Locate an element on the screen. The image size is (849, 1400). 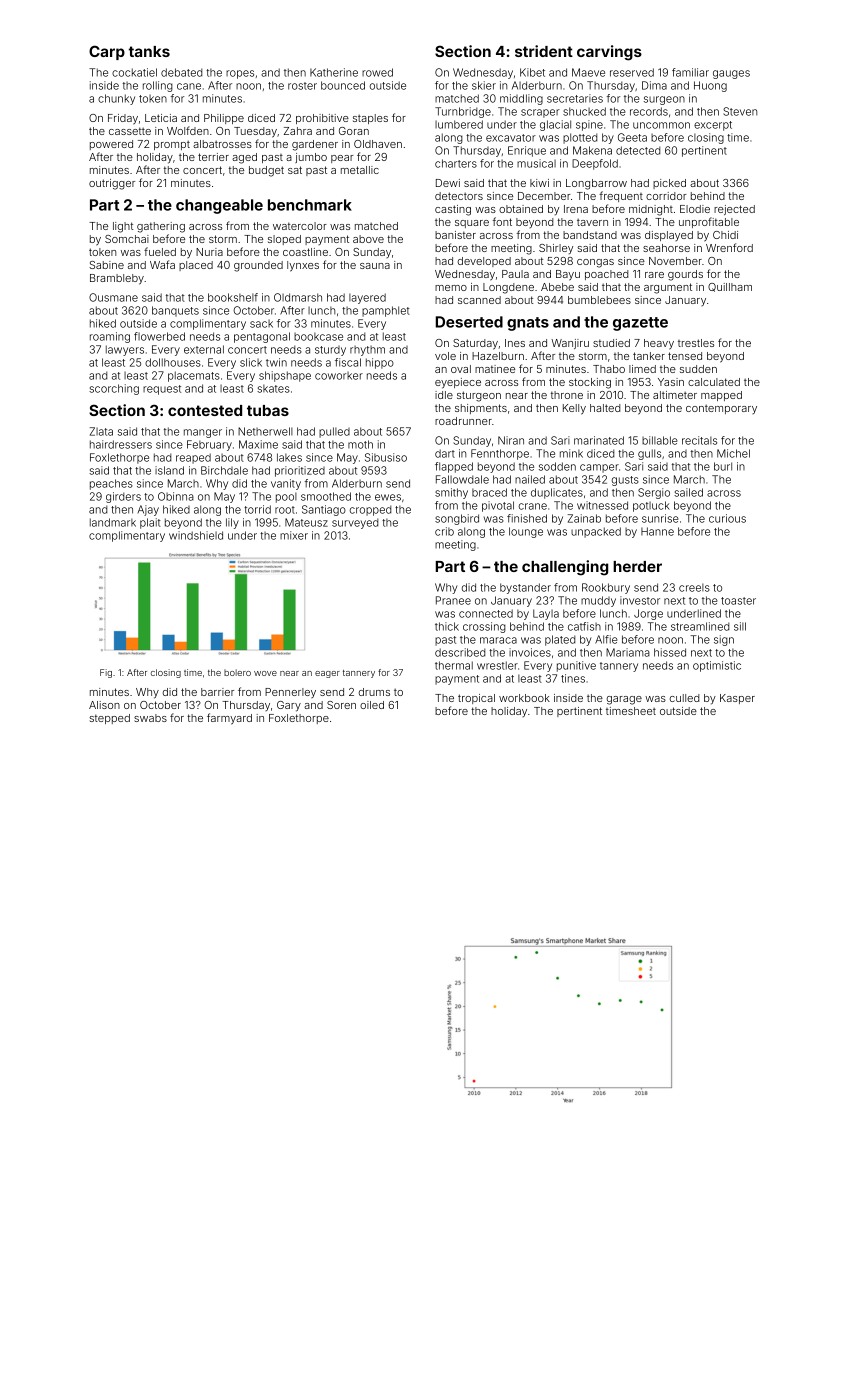
Kasper is located at coordinates (737, 699).
